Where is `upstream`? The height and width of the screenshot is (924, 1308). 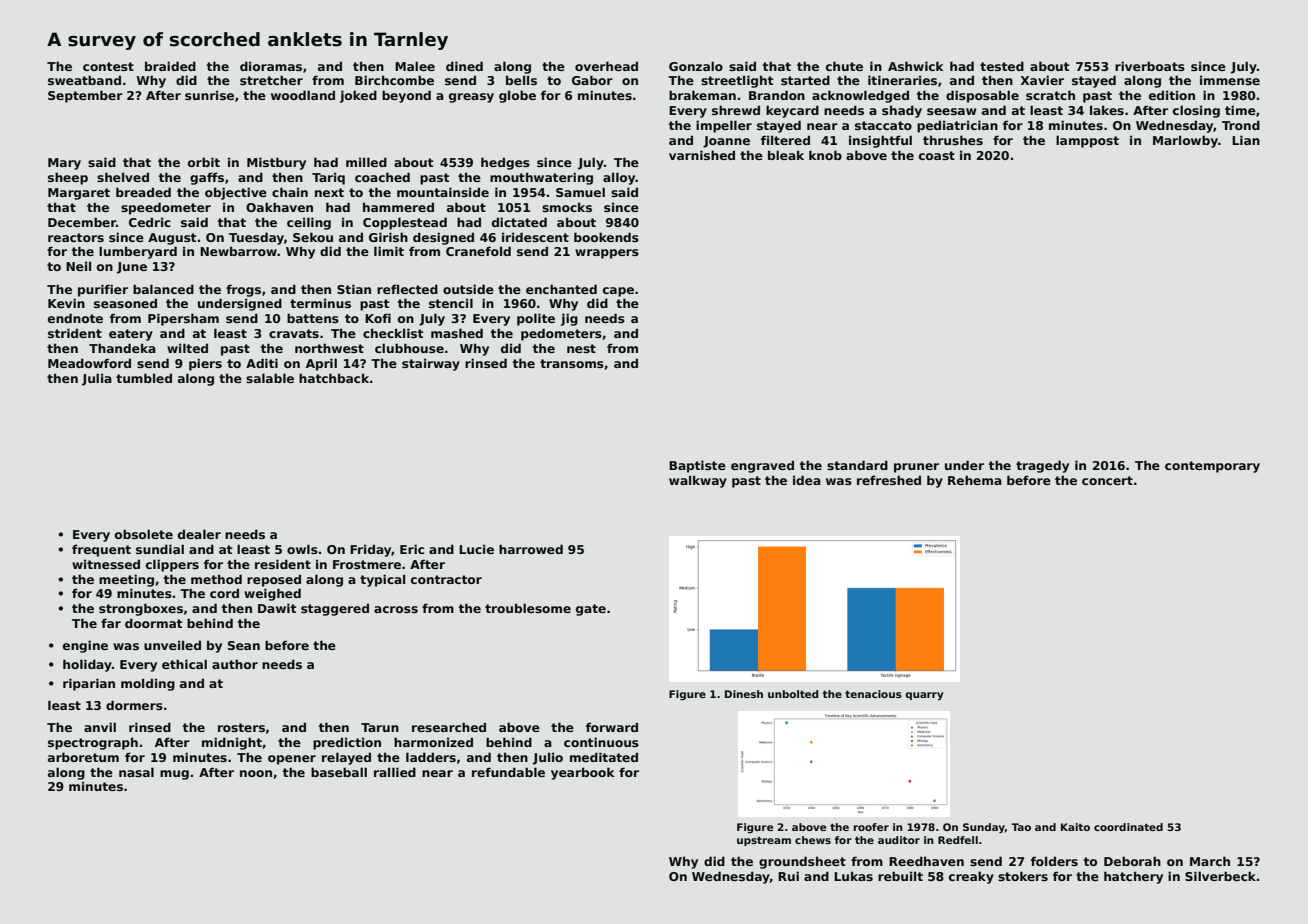 upstream is located at coordinates (764, 841).
